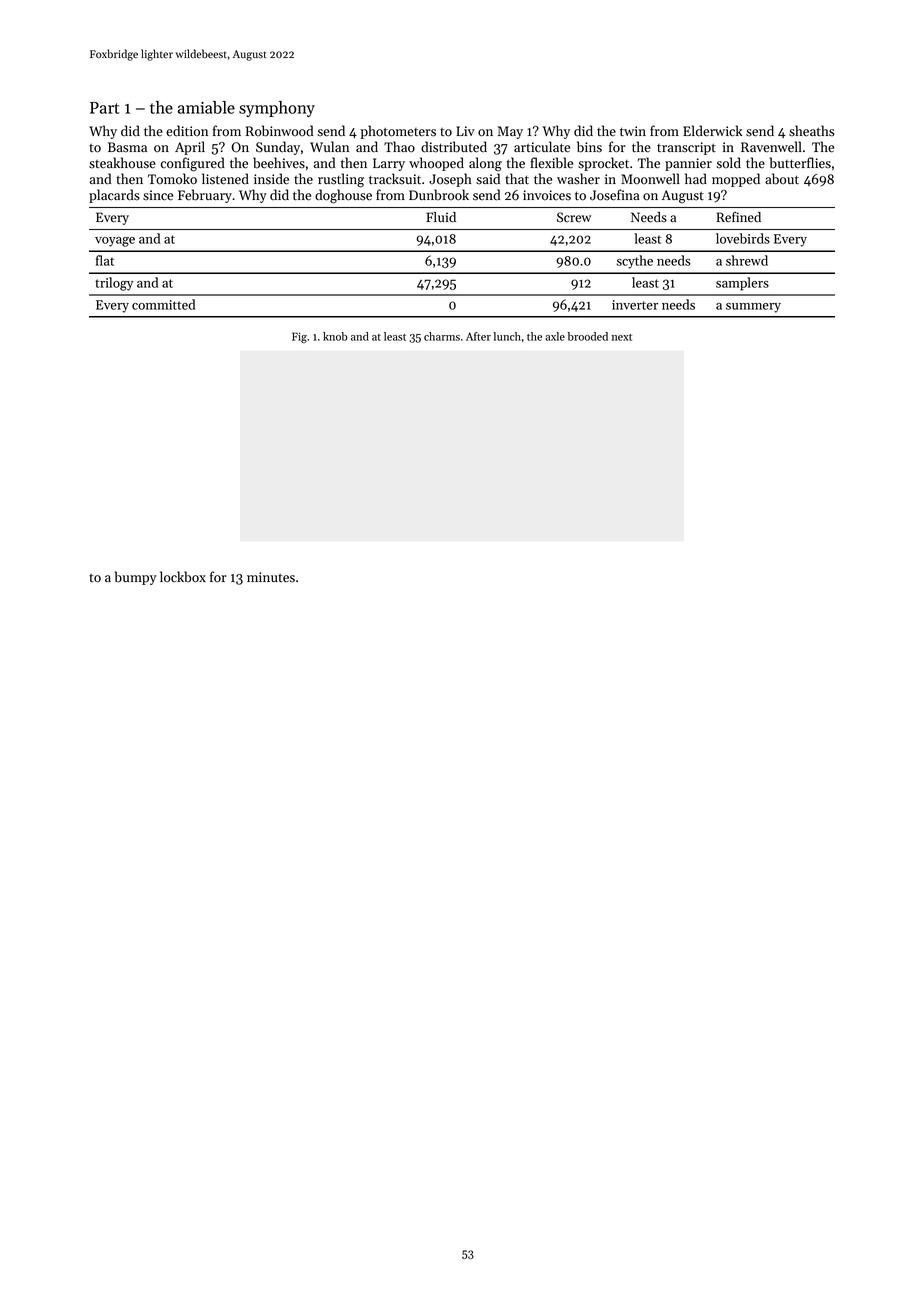  What do you see at coordinates (105, 108) in the screenshot?
I see `Part` at bounding box center [105, 108].
